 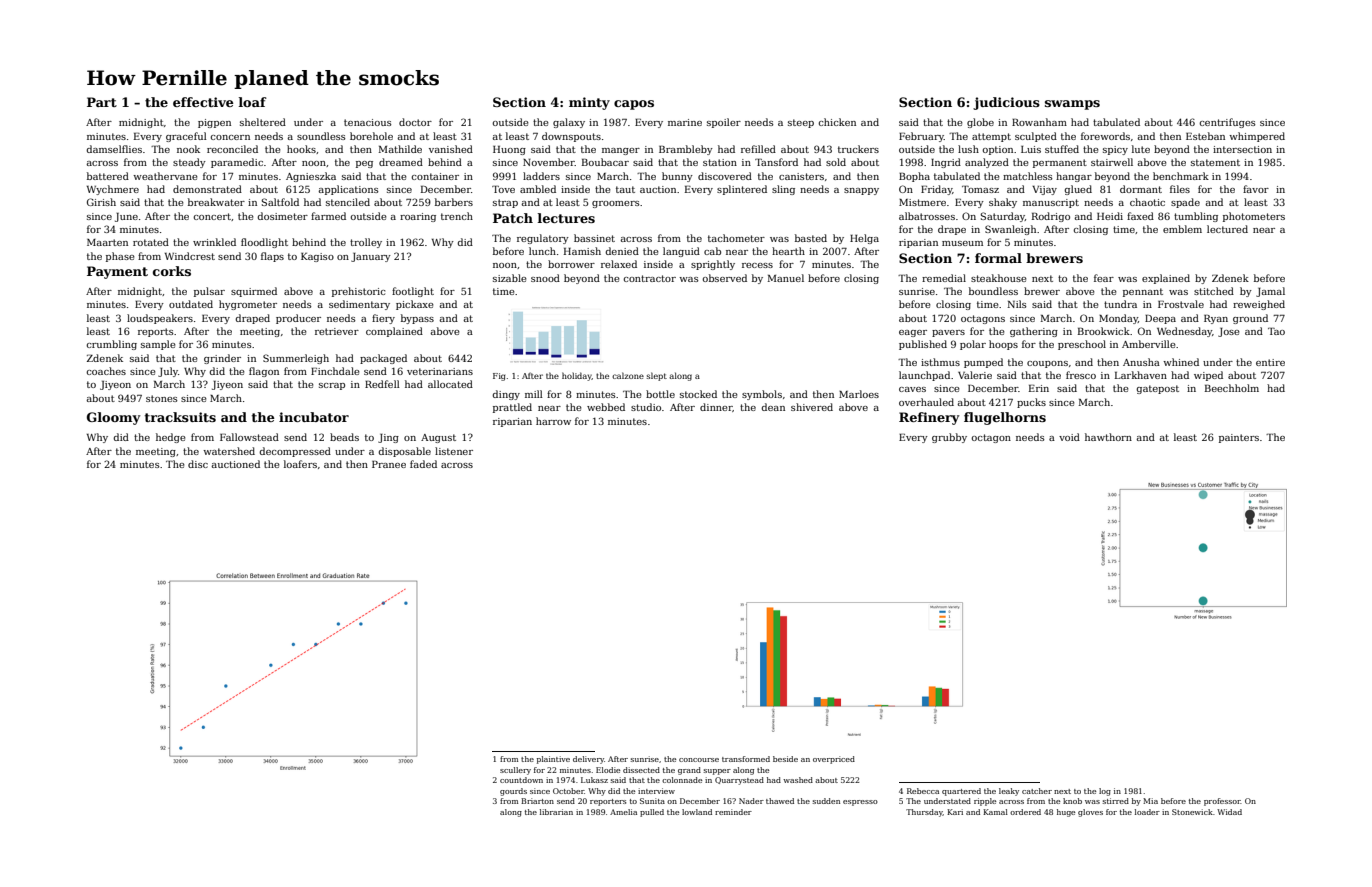 I want to click on grubby, so click(x=949, y=438).
